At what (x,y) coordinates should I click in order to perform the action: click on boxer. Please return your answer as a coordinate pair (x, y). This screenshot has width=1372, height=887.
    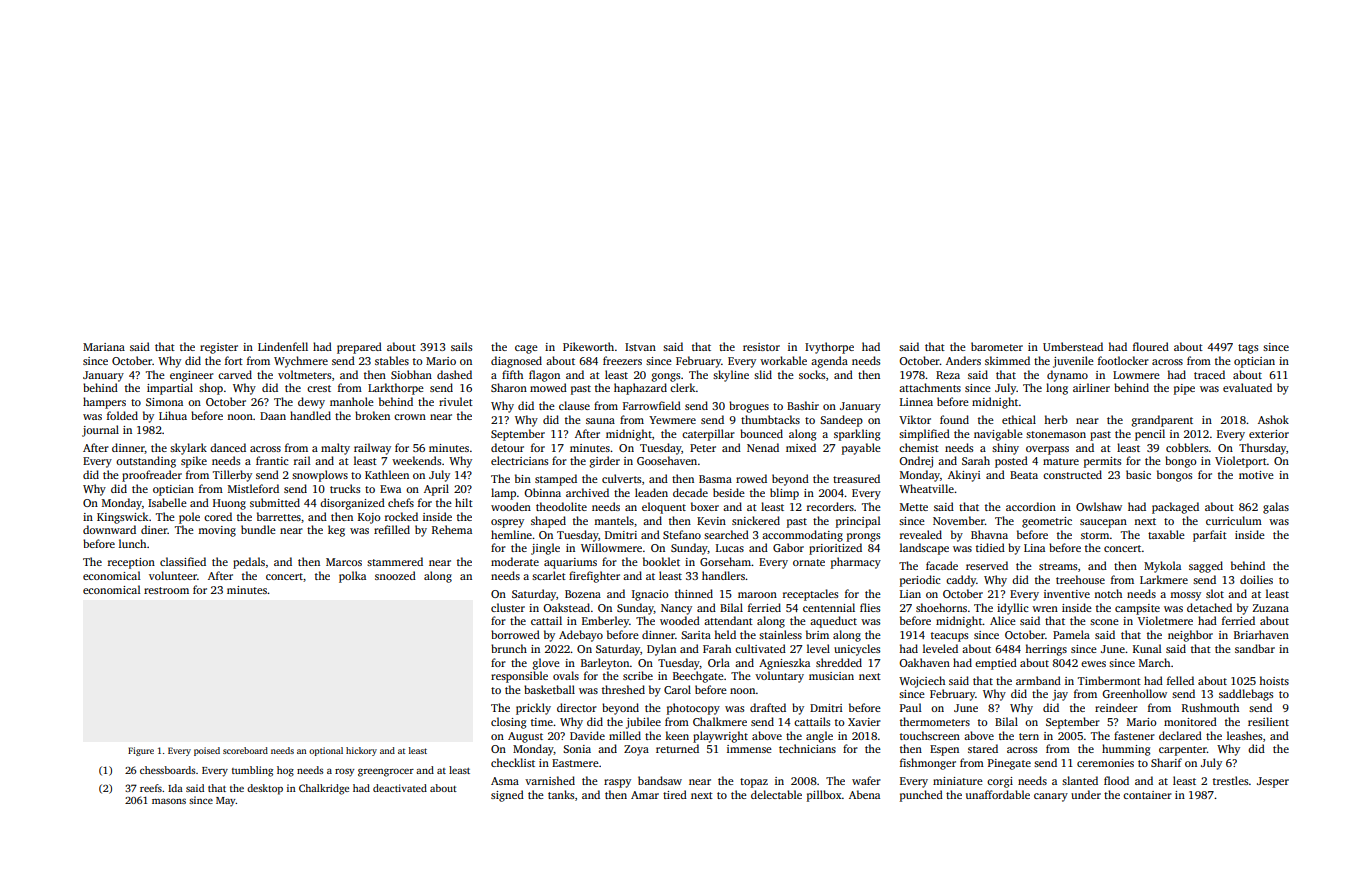
    Looking at the image, I should click on (705, 506).
